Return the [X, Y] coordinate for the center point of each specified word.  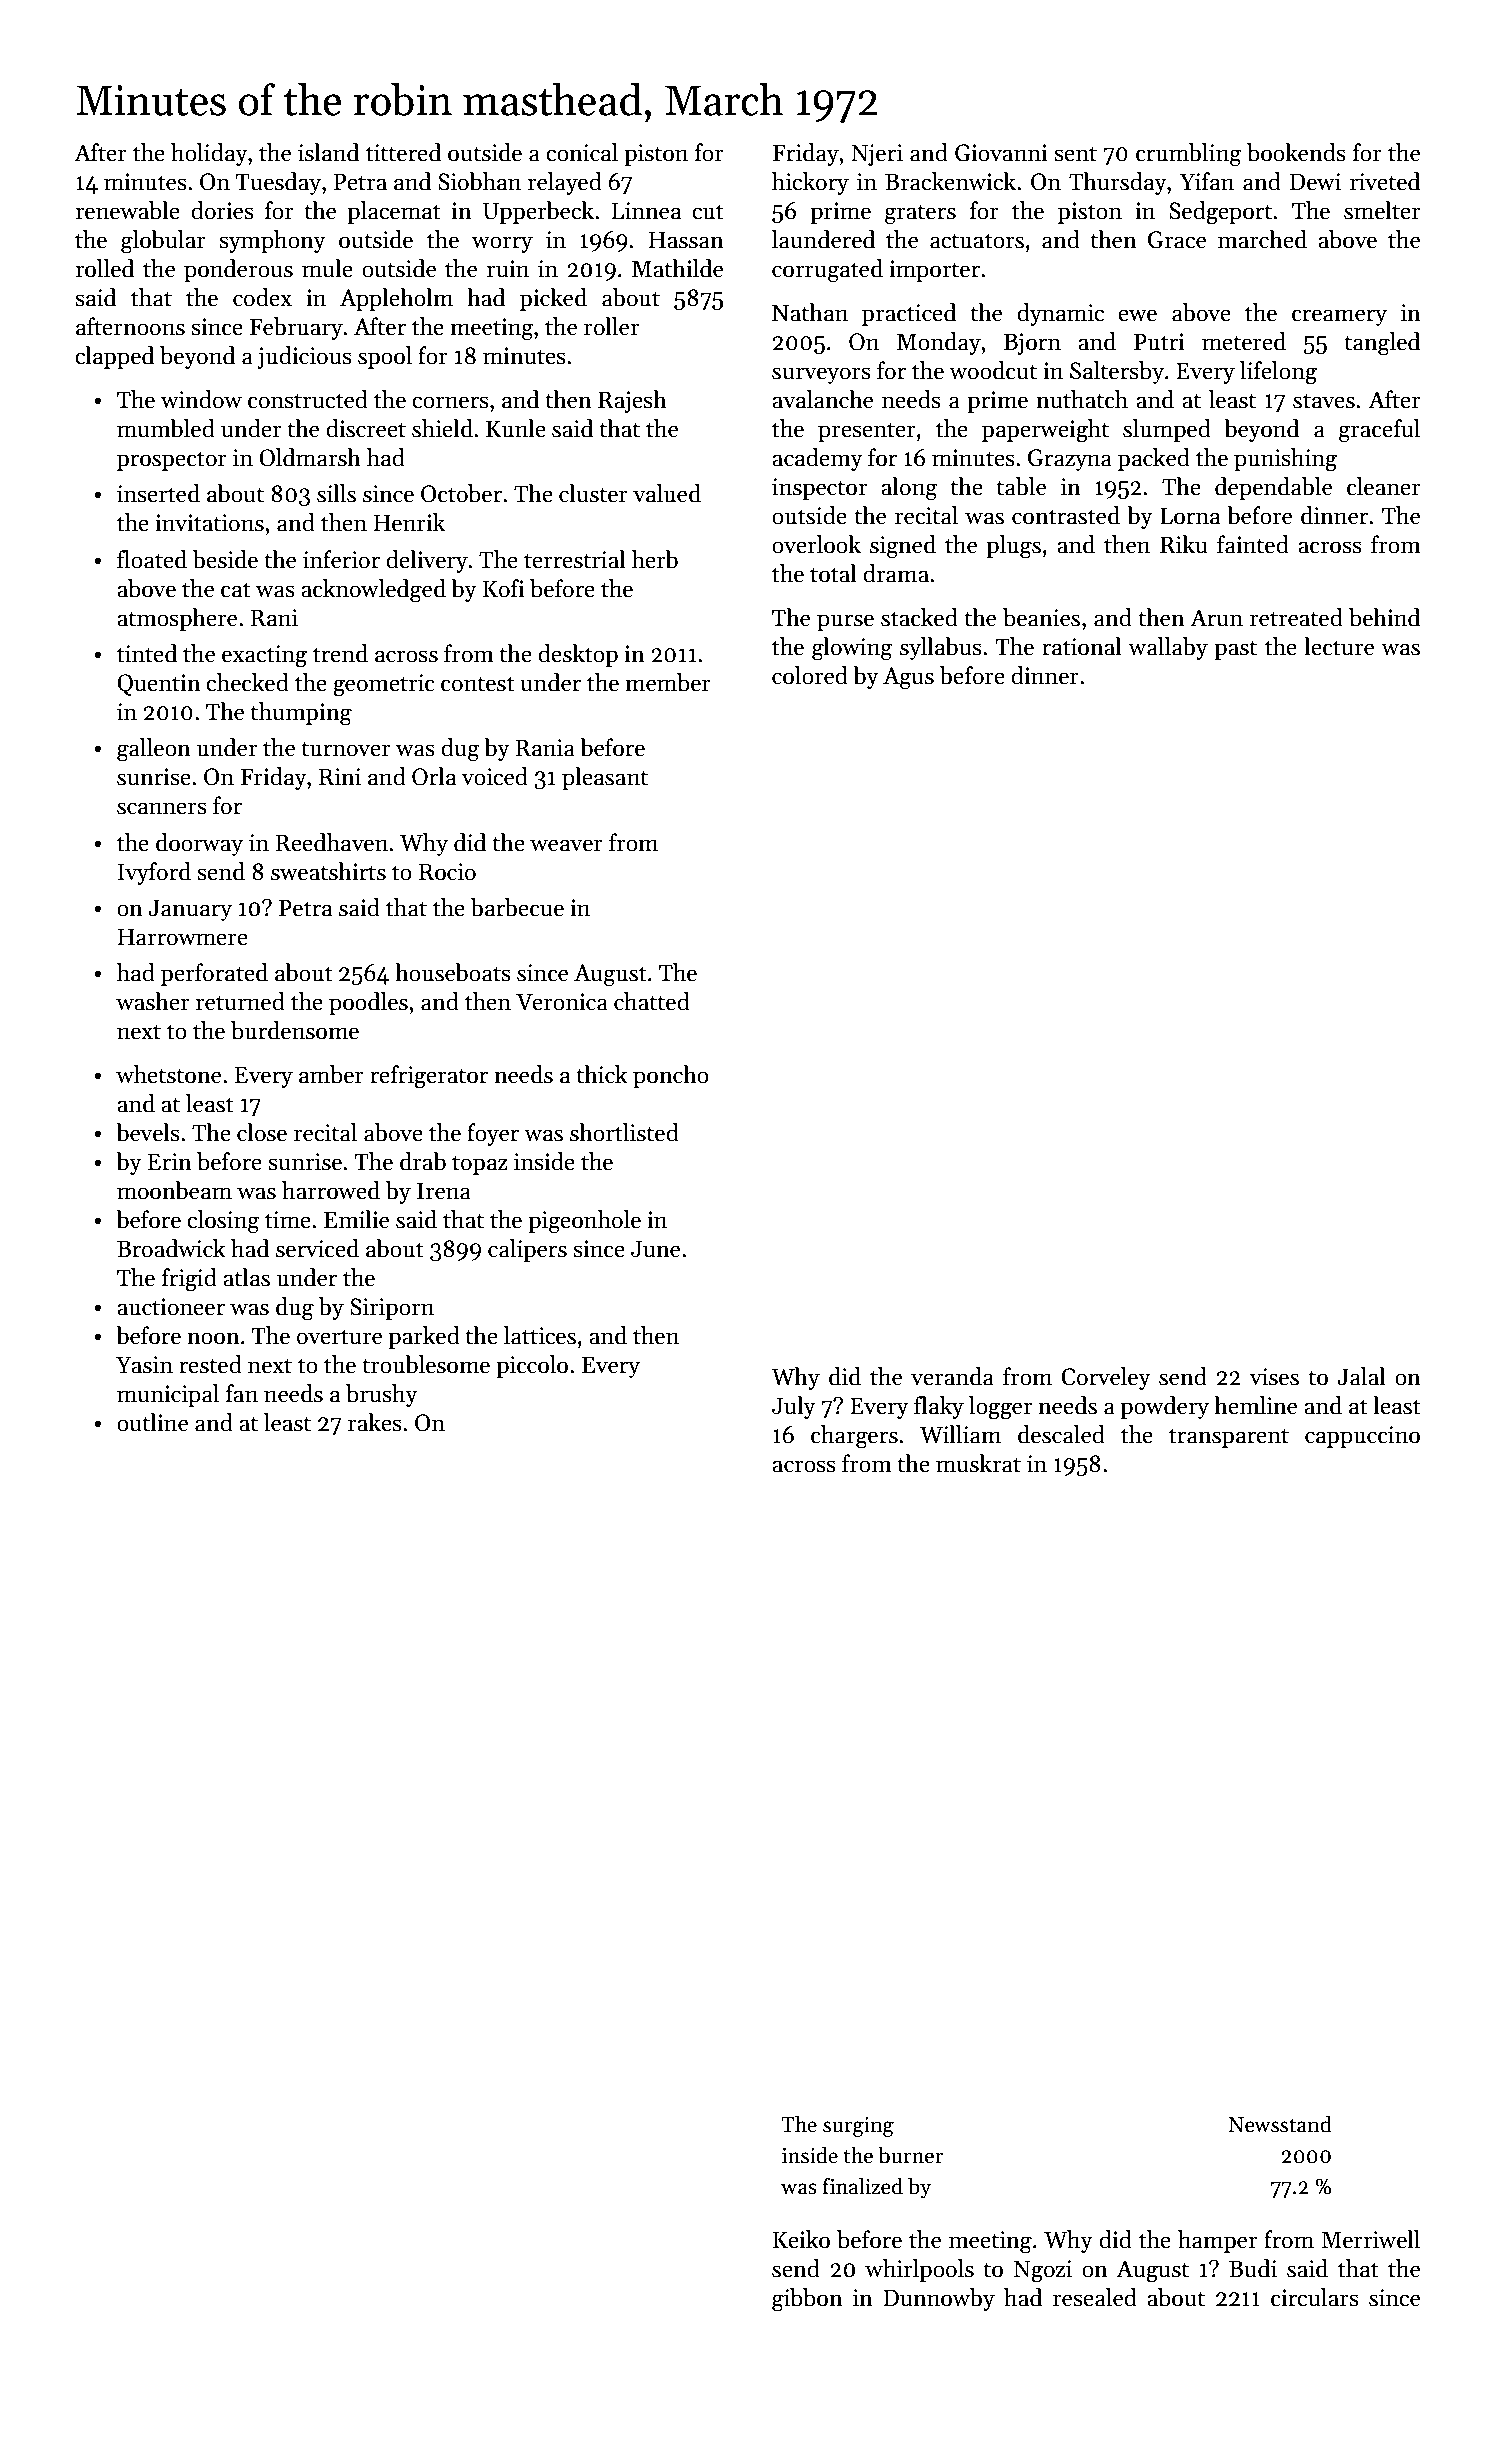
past [1235, 650]
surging [858, 2127]
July [794, 1407]
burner [910, 2155]
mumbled [166, 428]
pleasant [605, 778]
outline [152, 1422]
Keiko [801, 2239]
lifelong [1278, 373]
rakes [375, 1422]
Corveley [1106, 1378]
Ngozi [1043, 2271]
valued [667, 493]
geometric [384, 685]
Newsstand [1280, 2124]
